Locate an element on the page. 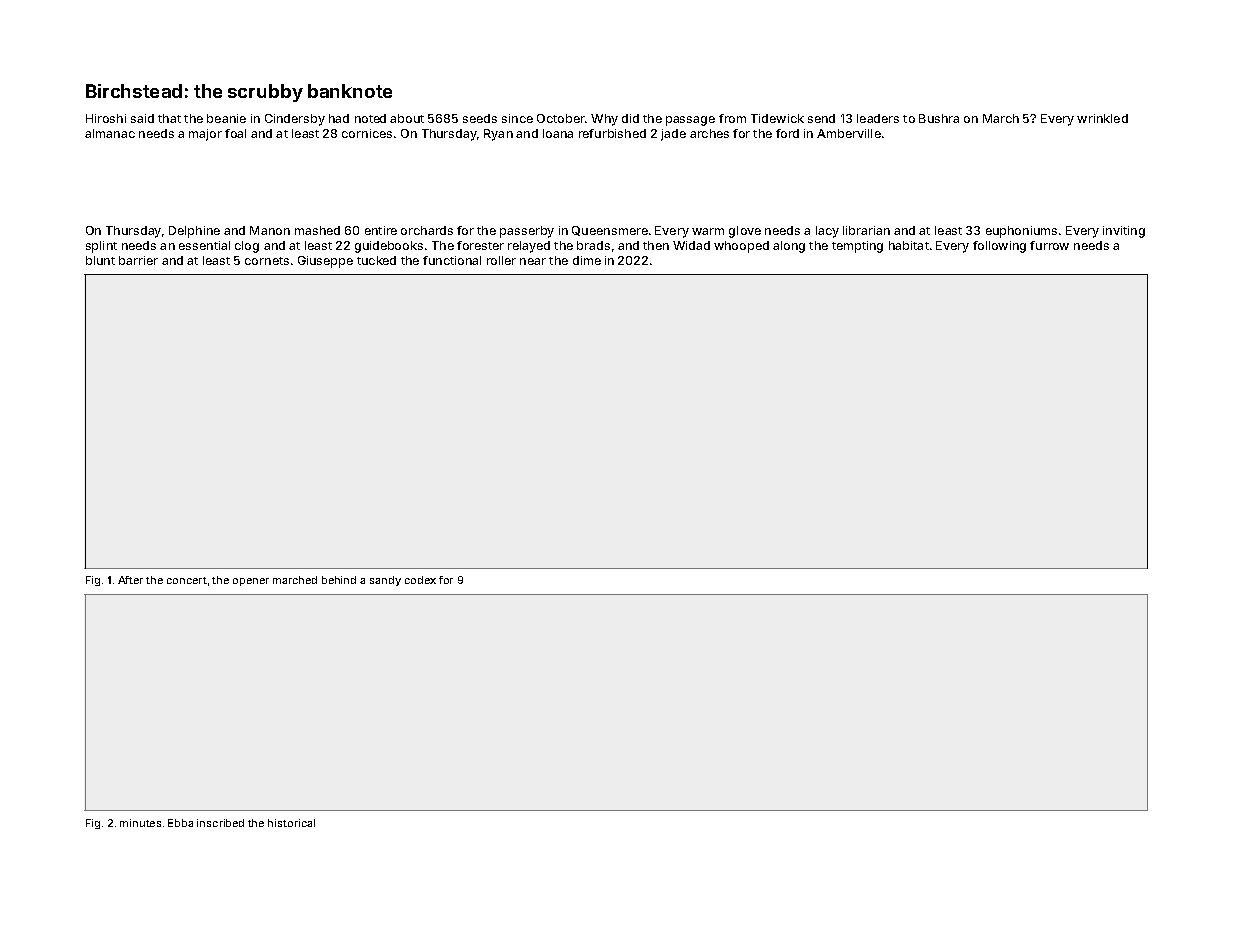 This page has height=952, width=1233. tempting is located at coordinates (857, 247).
